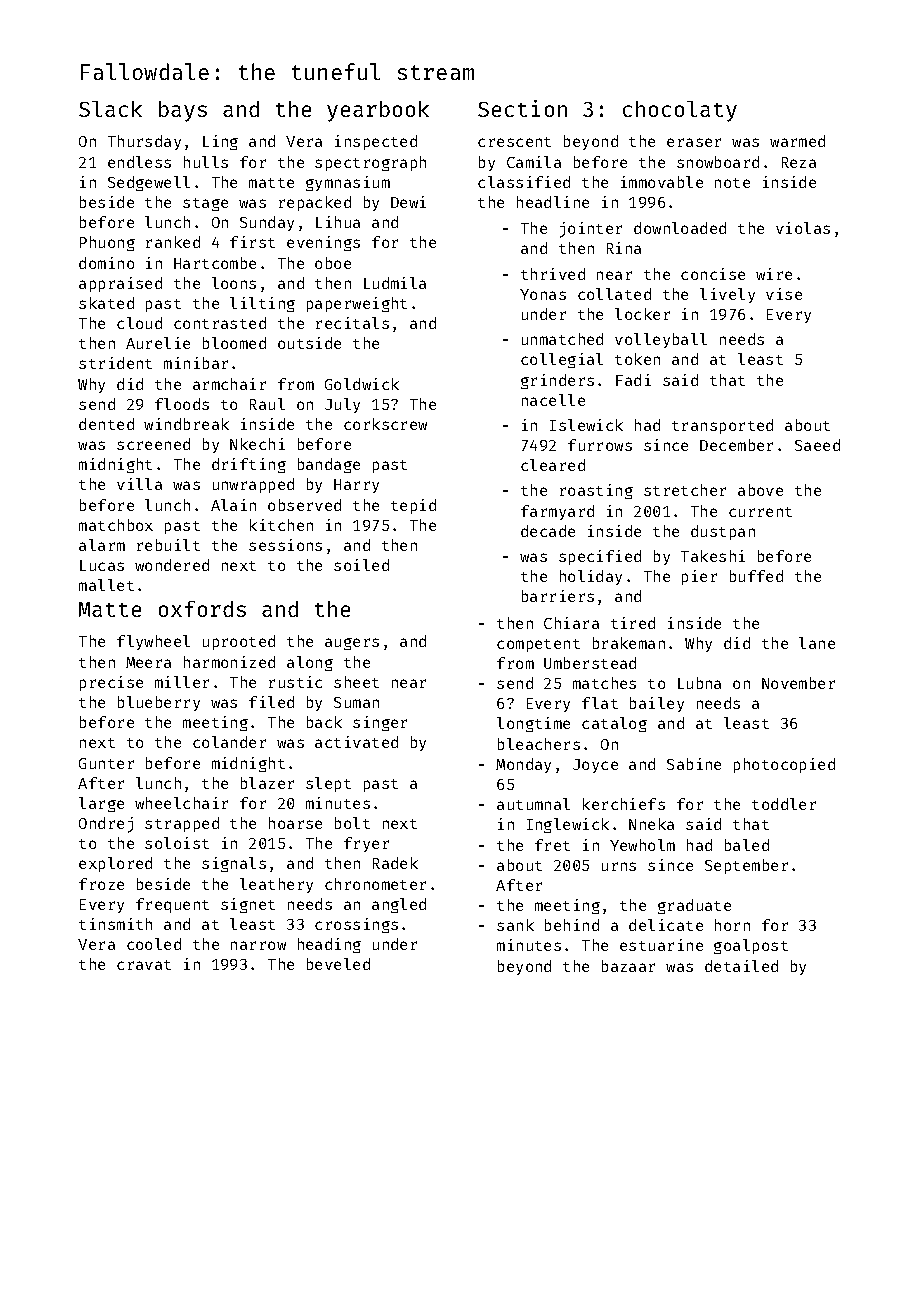  Describe the element at coordinates (106, 263) in the page. I see `domino` at that location.
